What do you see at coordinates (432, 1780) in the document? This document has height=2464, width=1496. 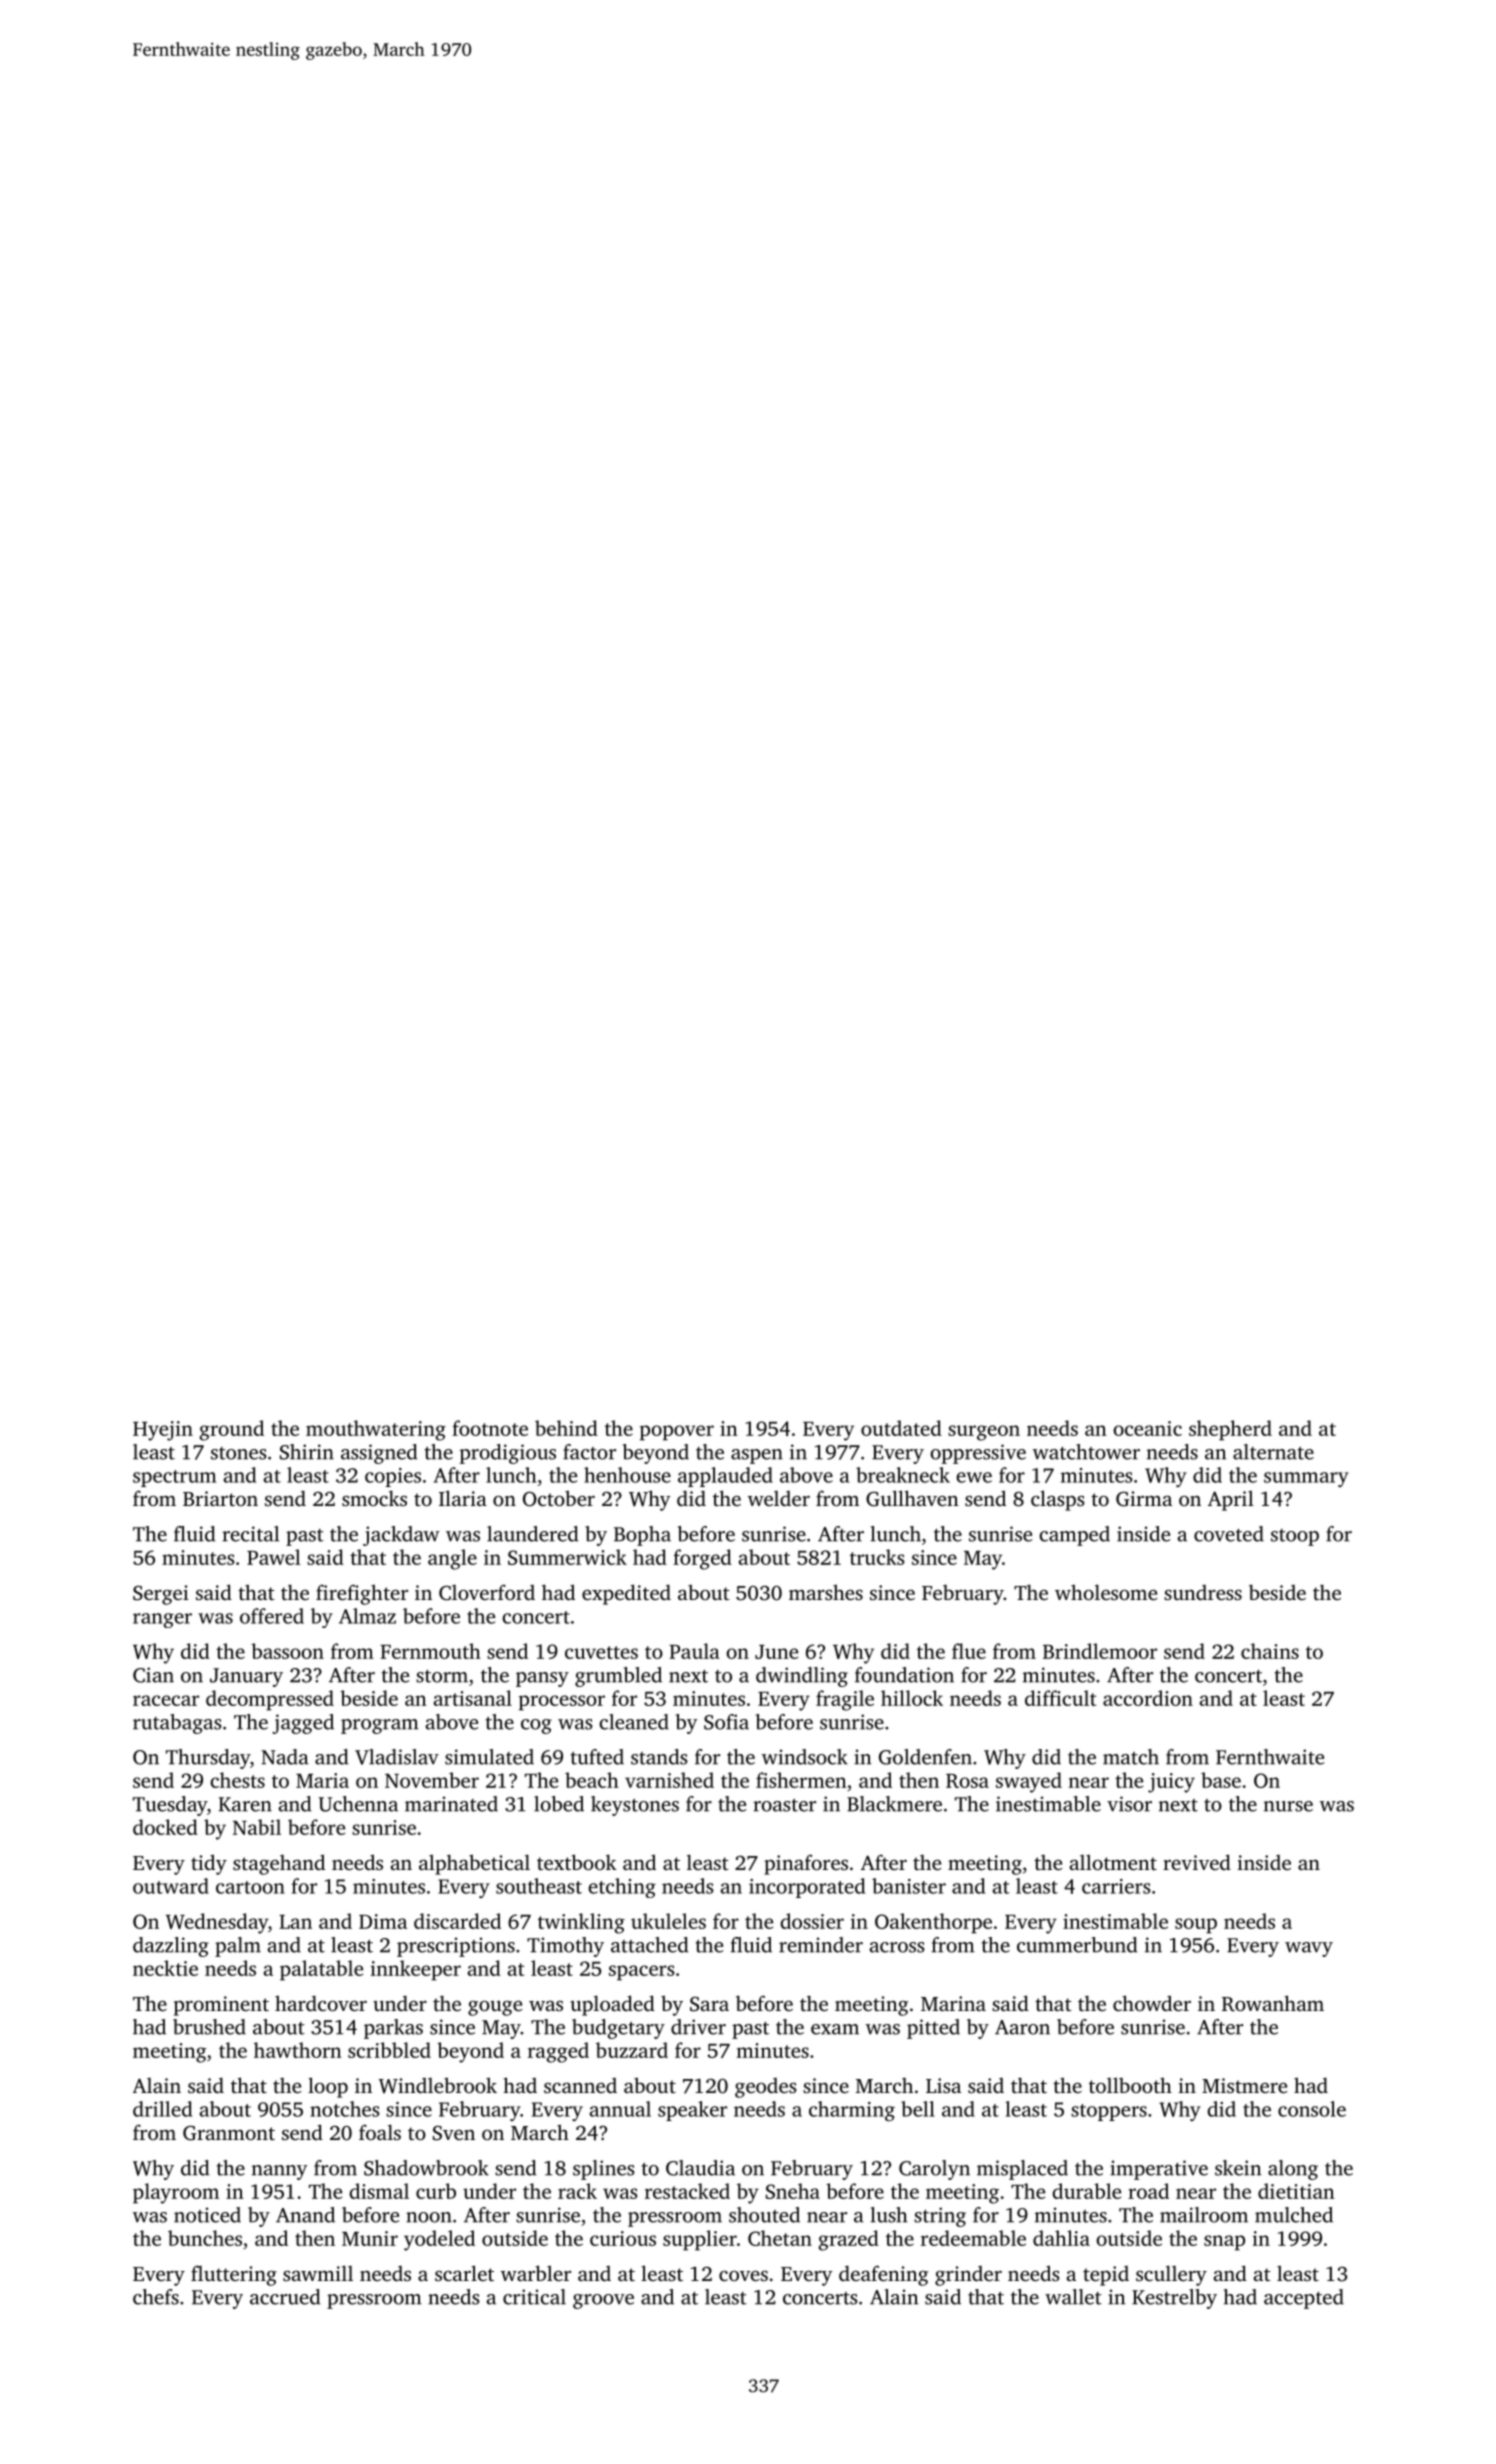 I see `November` at bounding box center [432, 1780].
